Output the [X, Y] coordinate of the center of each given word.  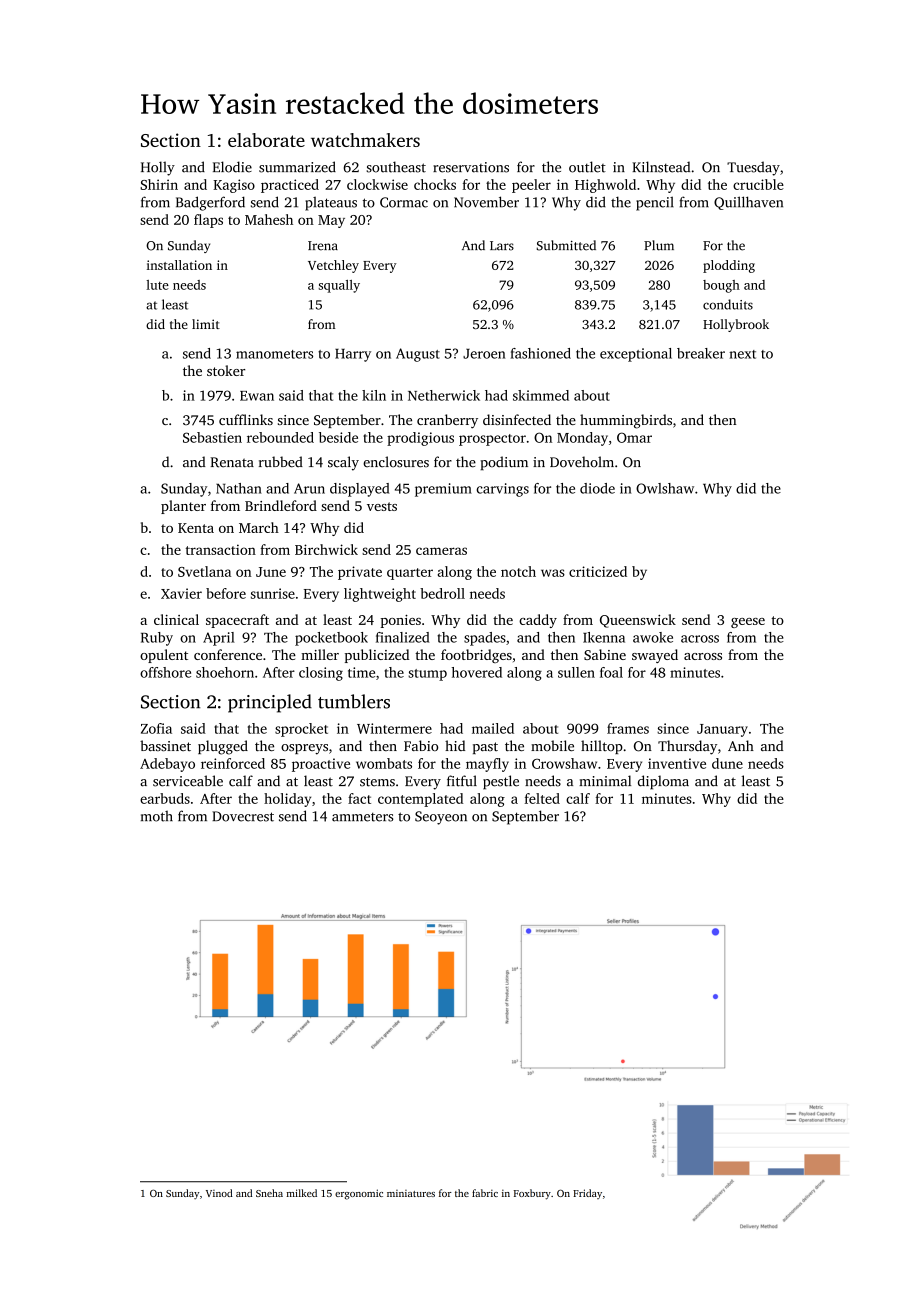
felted [542, 798]
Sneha [269, 1193]
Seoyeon [441, 818]
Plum [659, 245]
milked [301, 1193]
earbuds [165, 798]
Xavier [181, 593]
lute [157, 285]
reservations [471, 167]
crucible [758, 184]
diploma [663, 782]
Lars [502, 246]
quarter [410, 574]
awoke [653, 637]
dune [727, 763]
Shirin [159, 184]
